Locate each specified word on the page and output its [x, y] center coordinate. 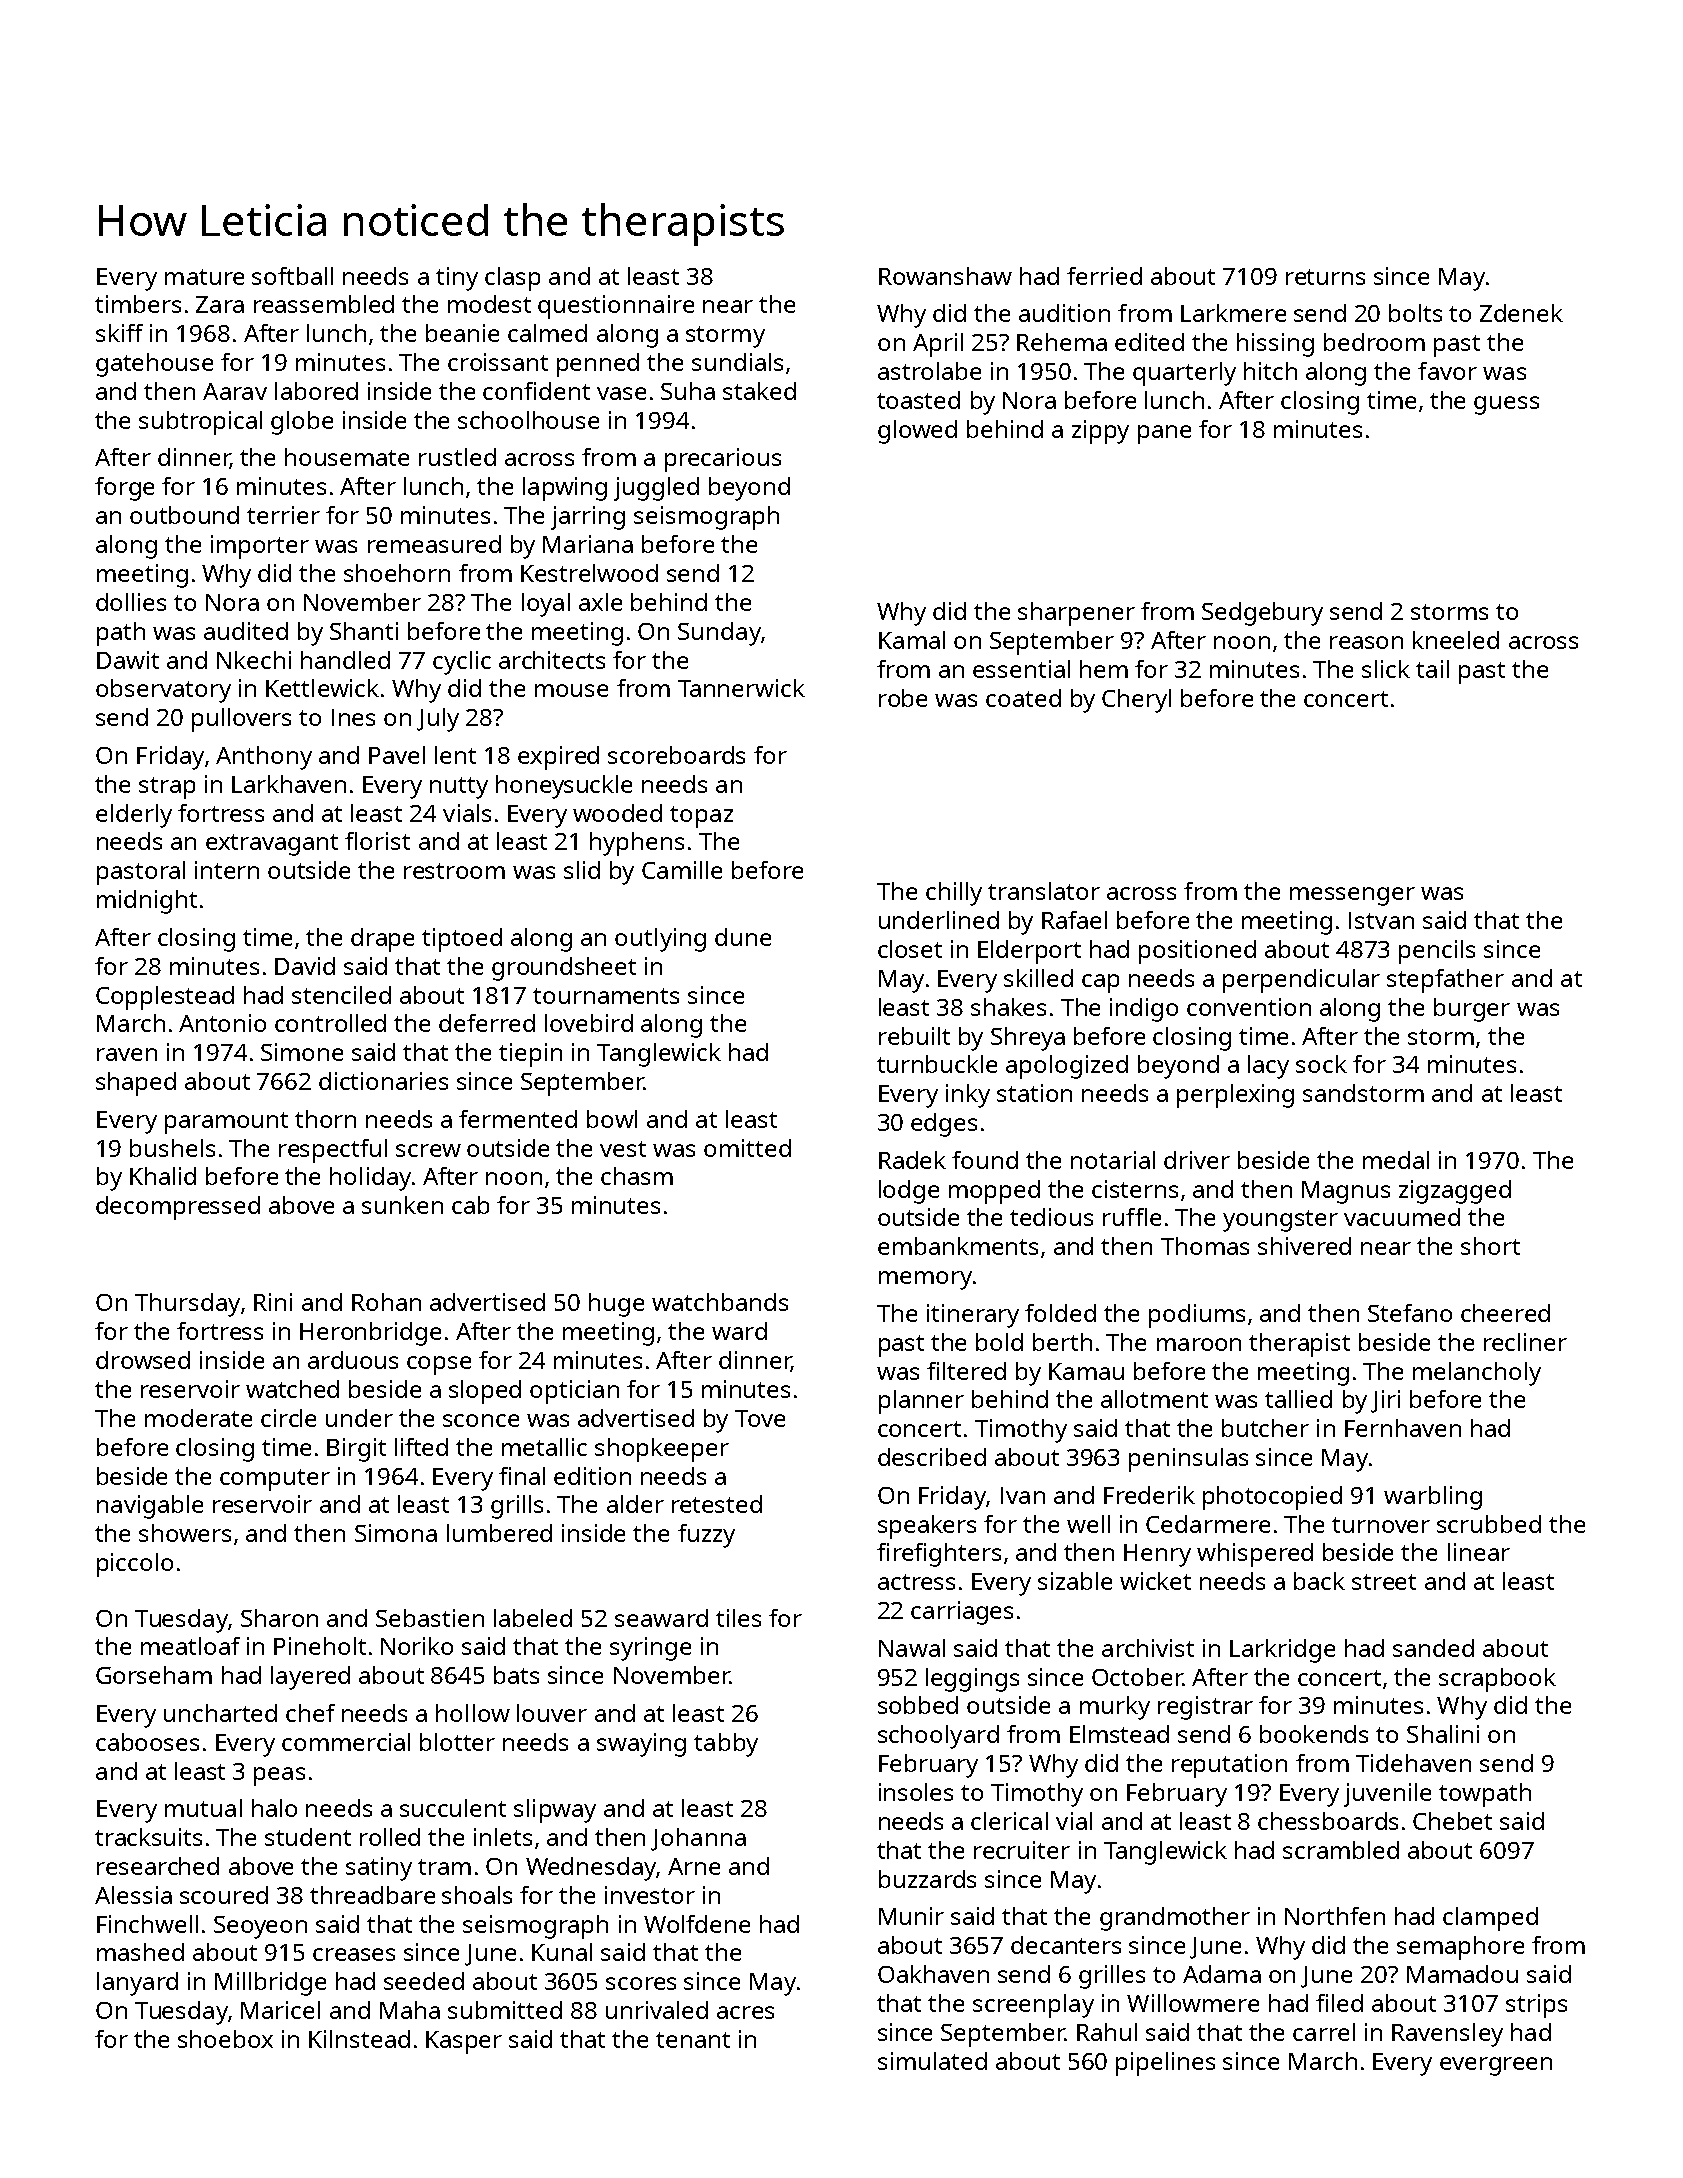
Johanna [698, 1839]
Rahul [1107, 2032]
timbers [138, 304]
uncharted [220, 1713]
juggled [656, 489]
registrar [1205, 1708]
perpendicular [1301, 981]
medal [1396, 1160]
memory [925, 1280]
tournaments [606, 996]
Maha [410, 2010]
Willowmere [1193, 2003]
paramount [226, 1123]
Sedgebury [1262, 614]
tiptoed [462, 940]
